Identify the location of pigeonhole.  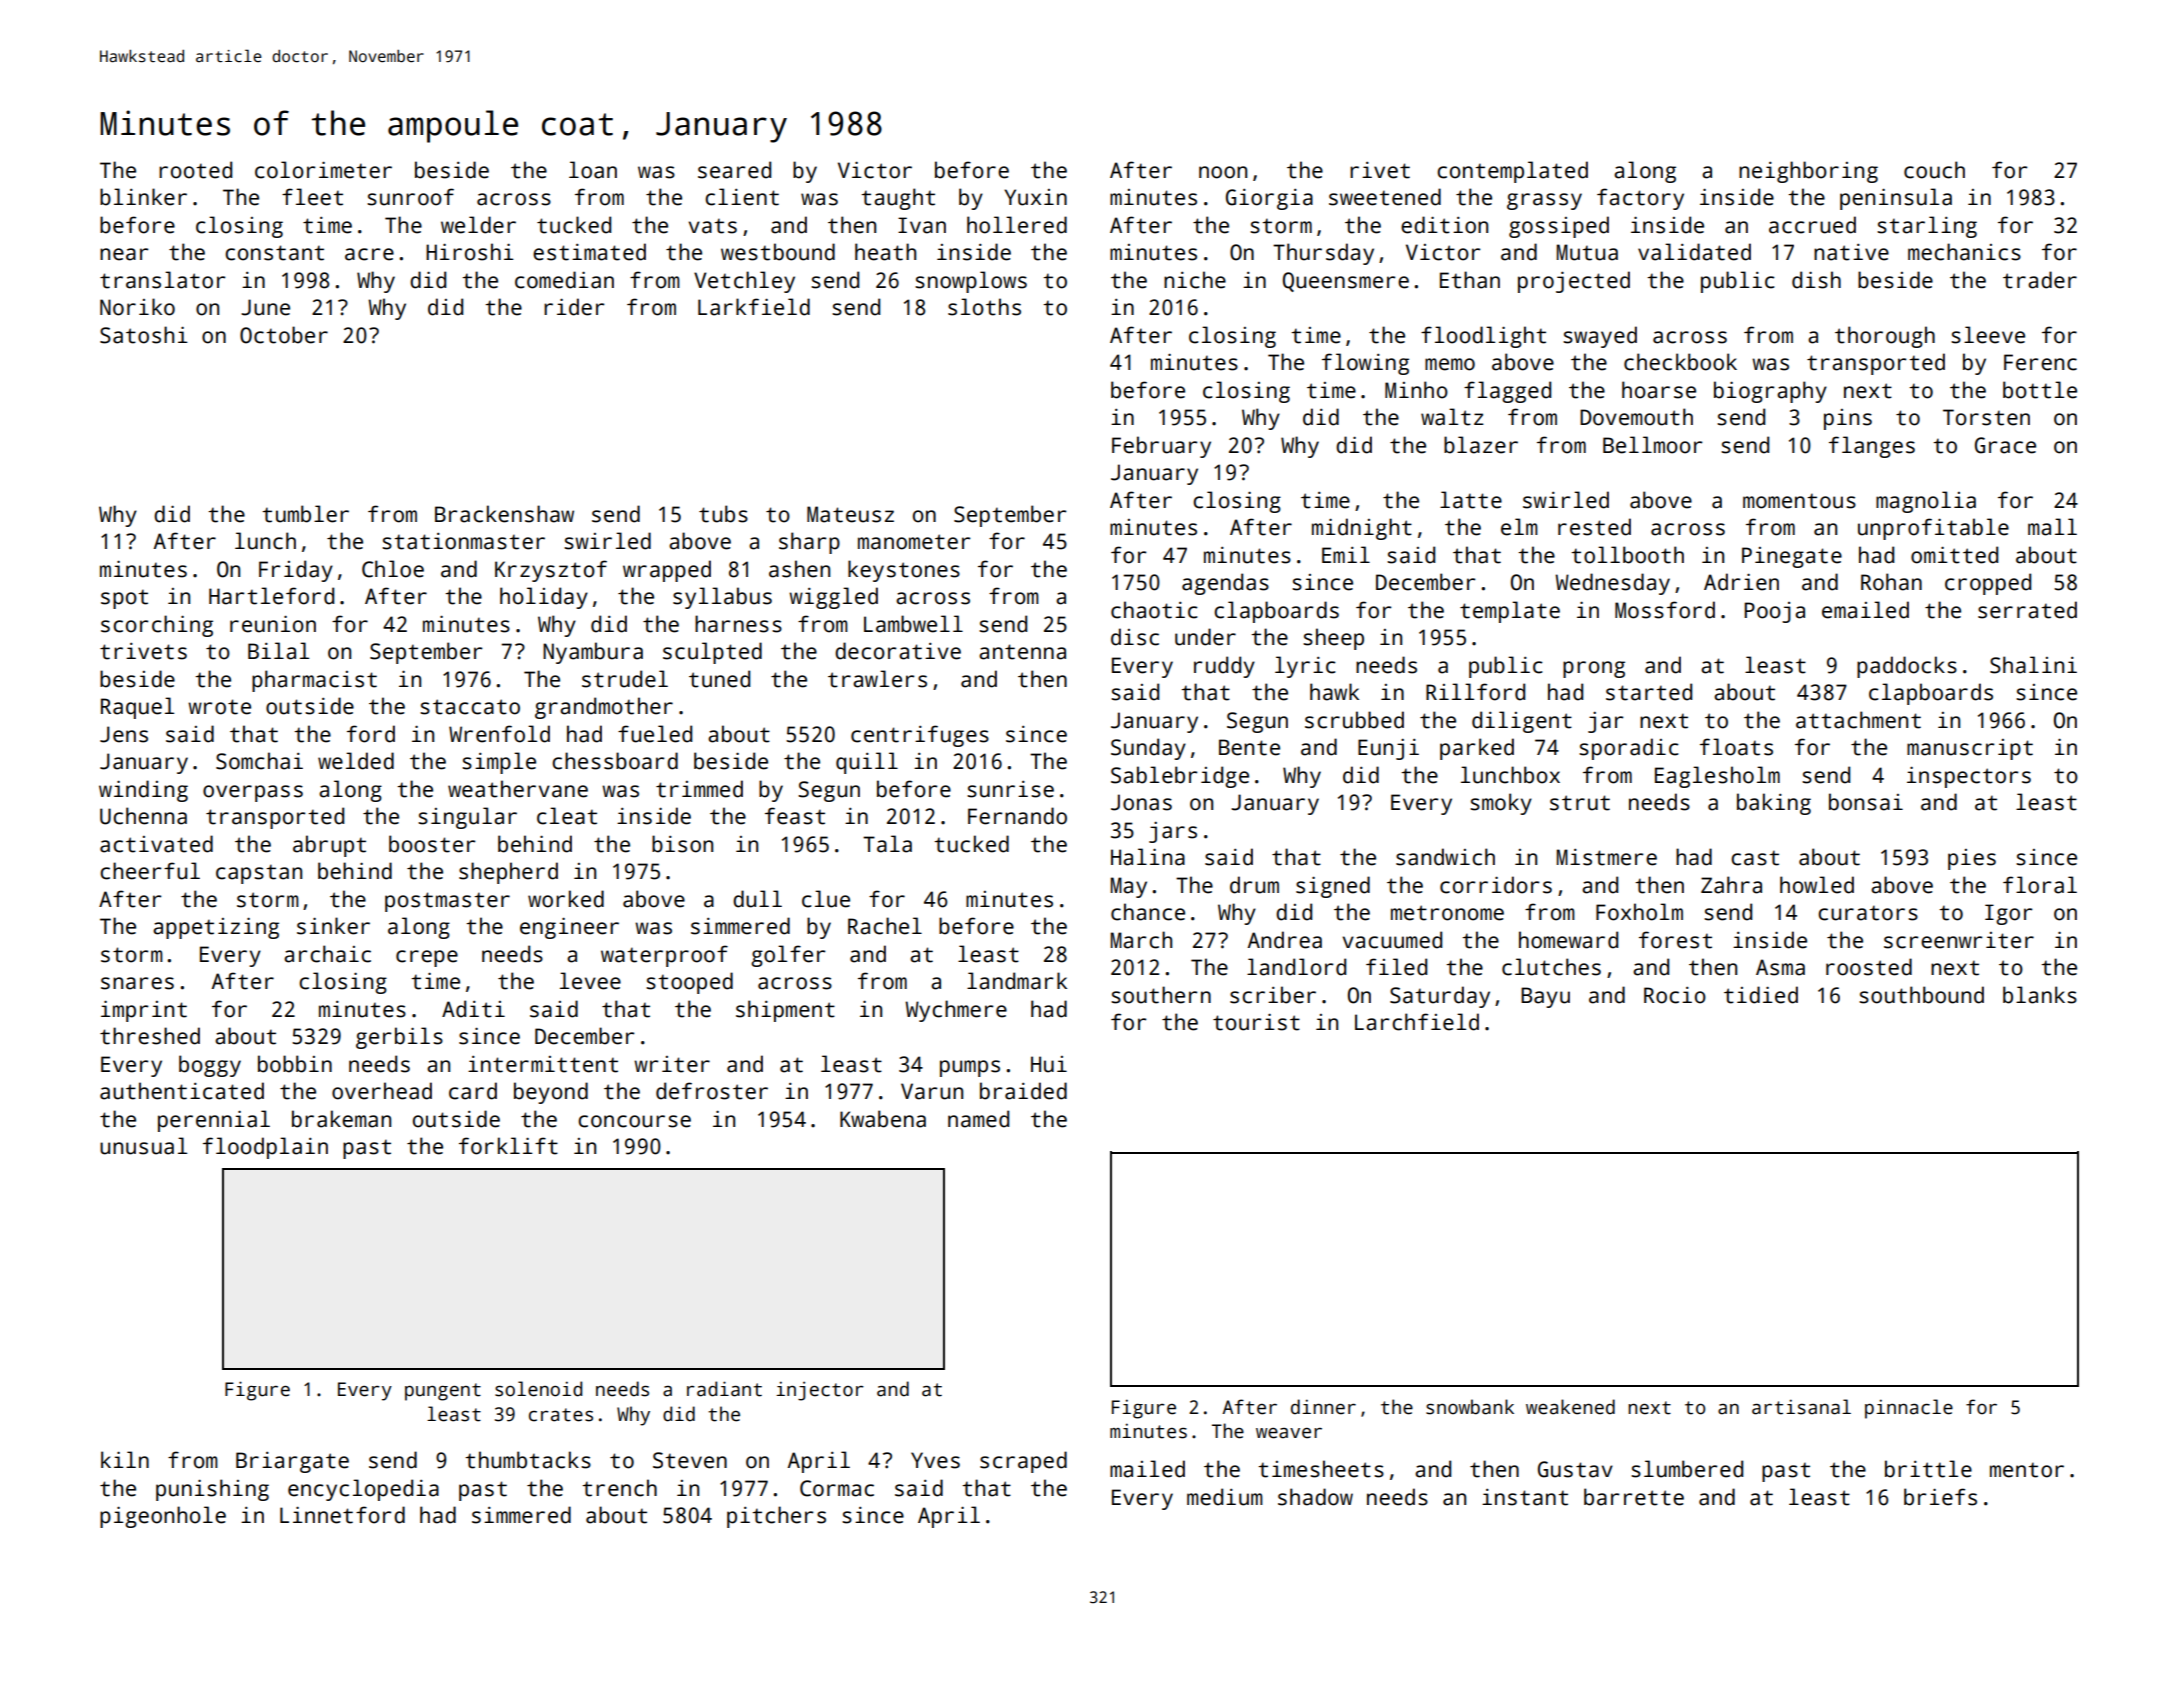
(163, 1517).
